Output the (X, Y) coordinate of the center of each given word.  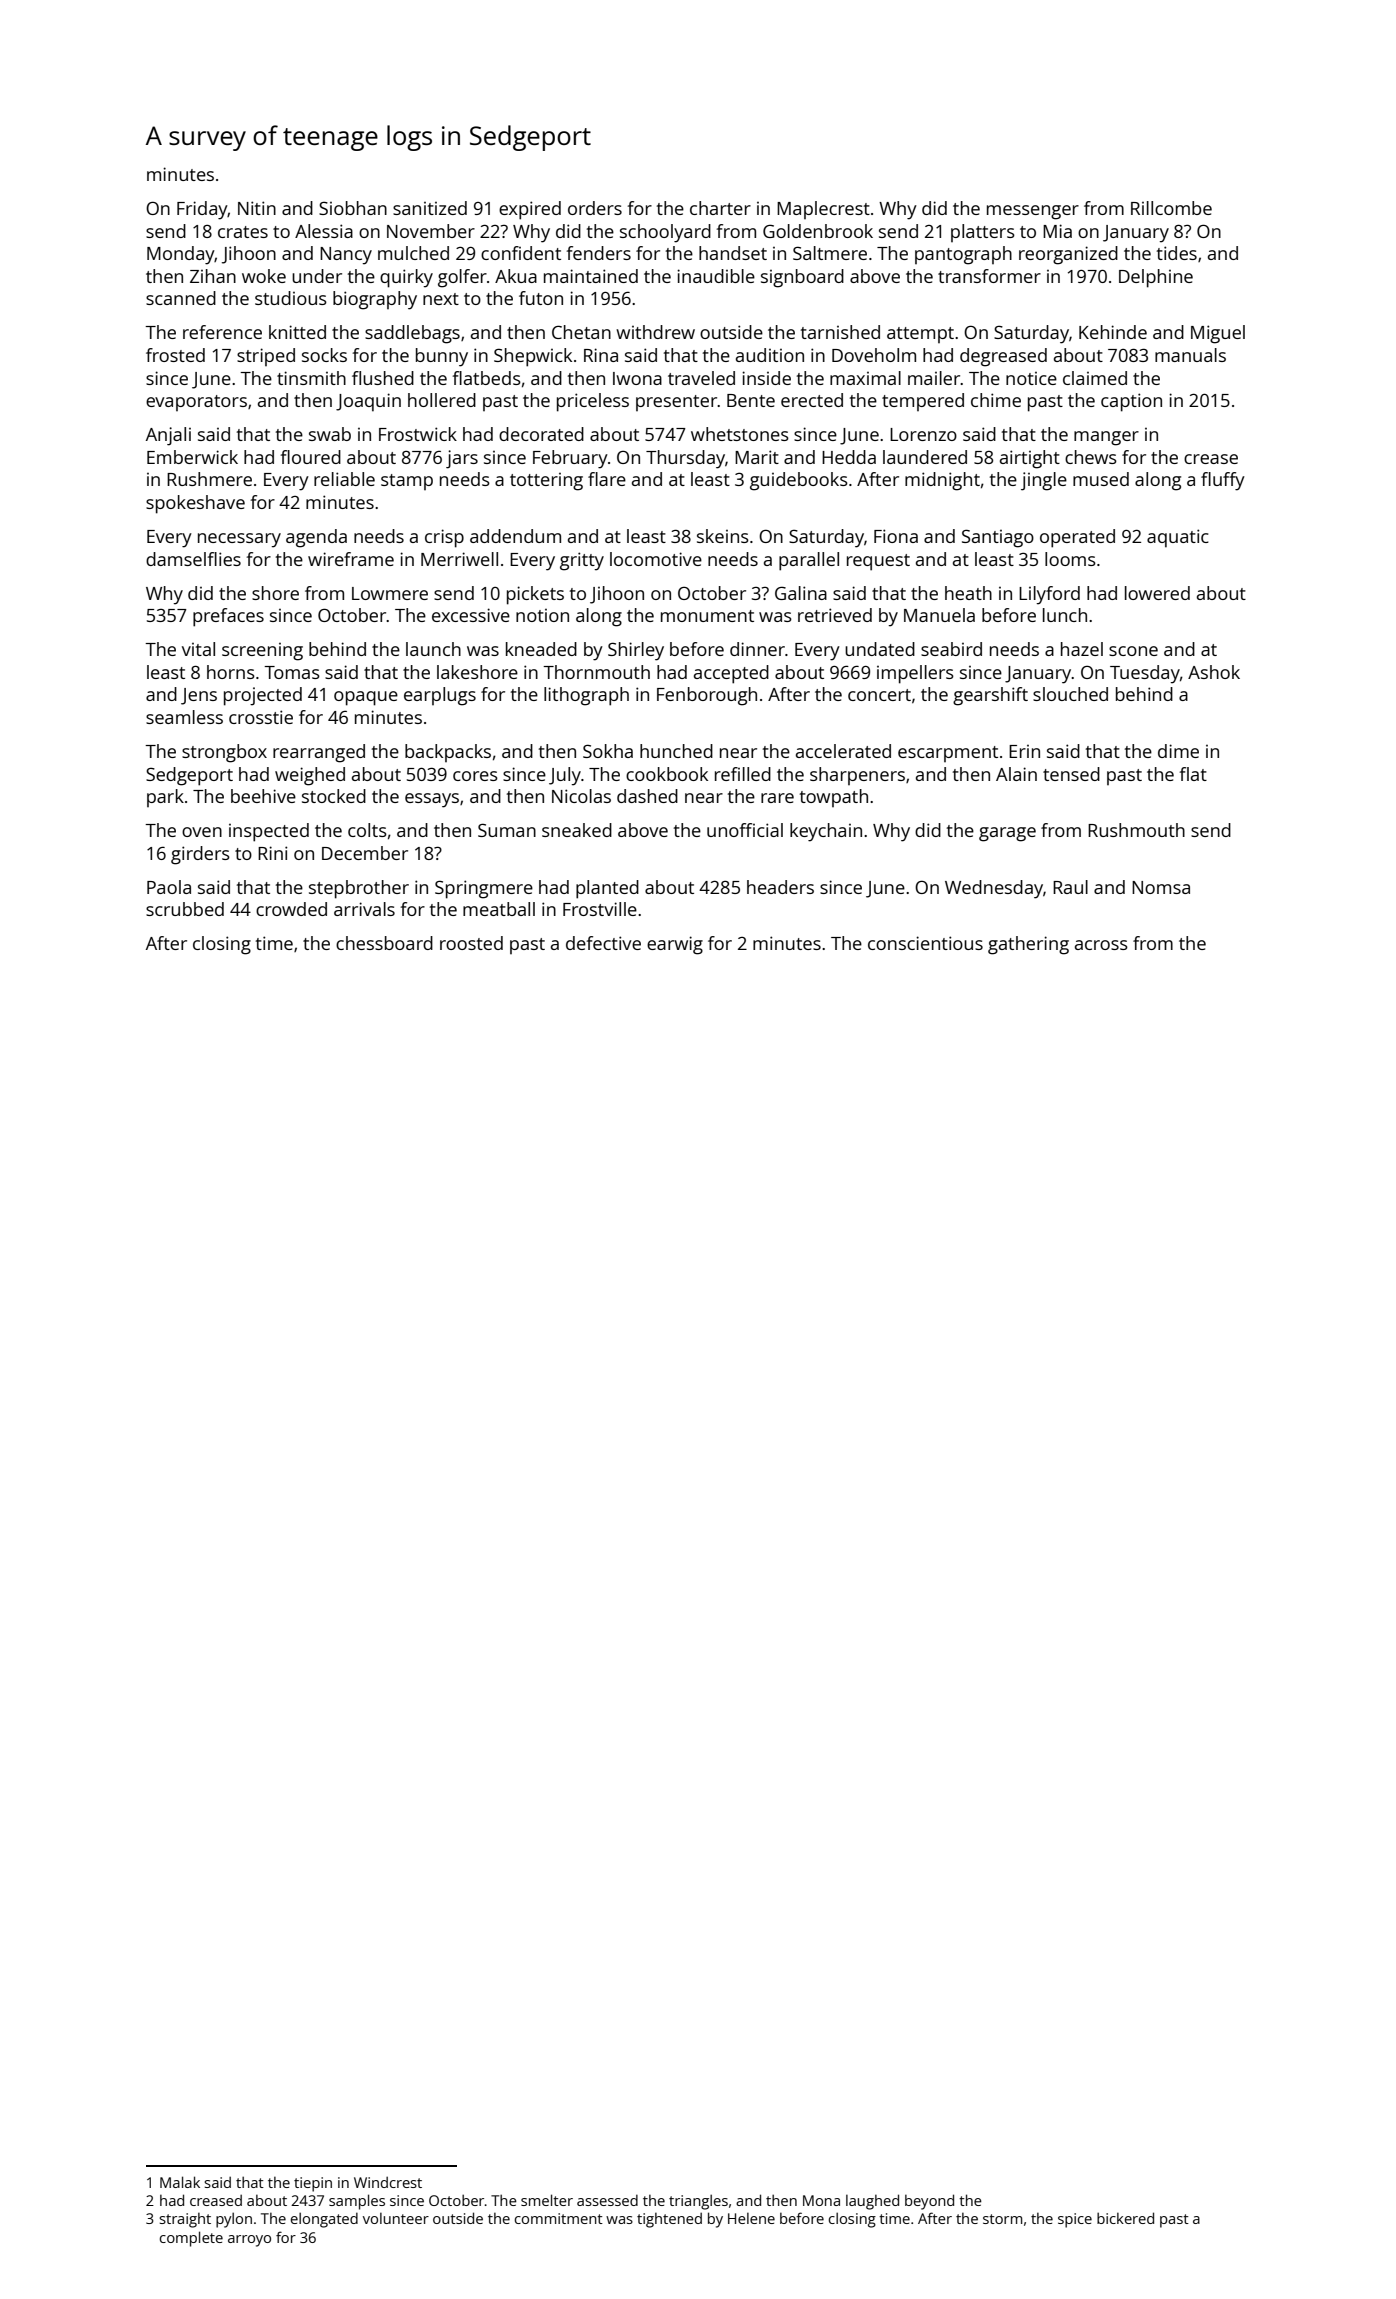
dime (1178, 751)
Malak (180, 2182)
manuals (1190, 355)
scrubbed (185, 909)
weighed (310, 776)
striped (266, 357)
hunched (676, 751)
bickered (1125, 2218)
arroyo (249, 2241)
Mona (821, 2200)
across (1101, 945)
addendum (515, 536)
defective (603, 943)
